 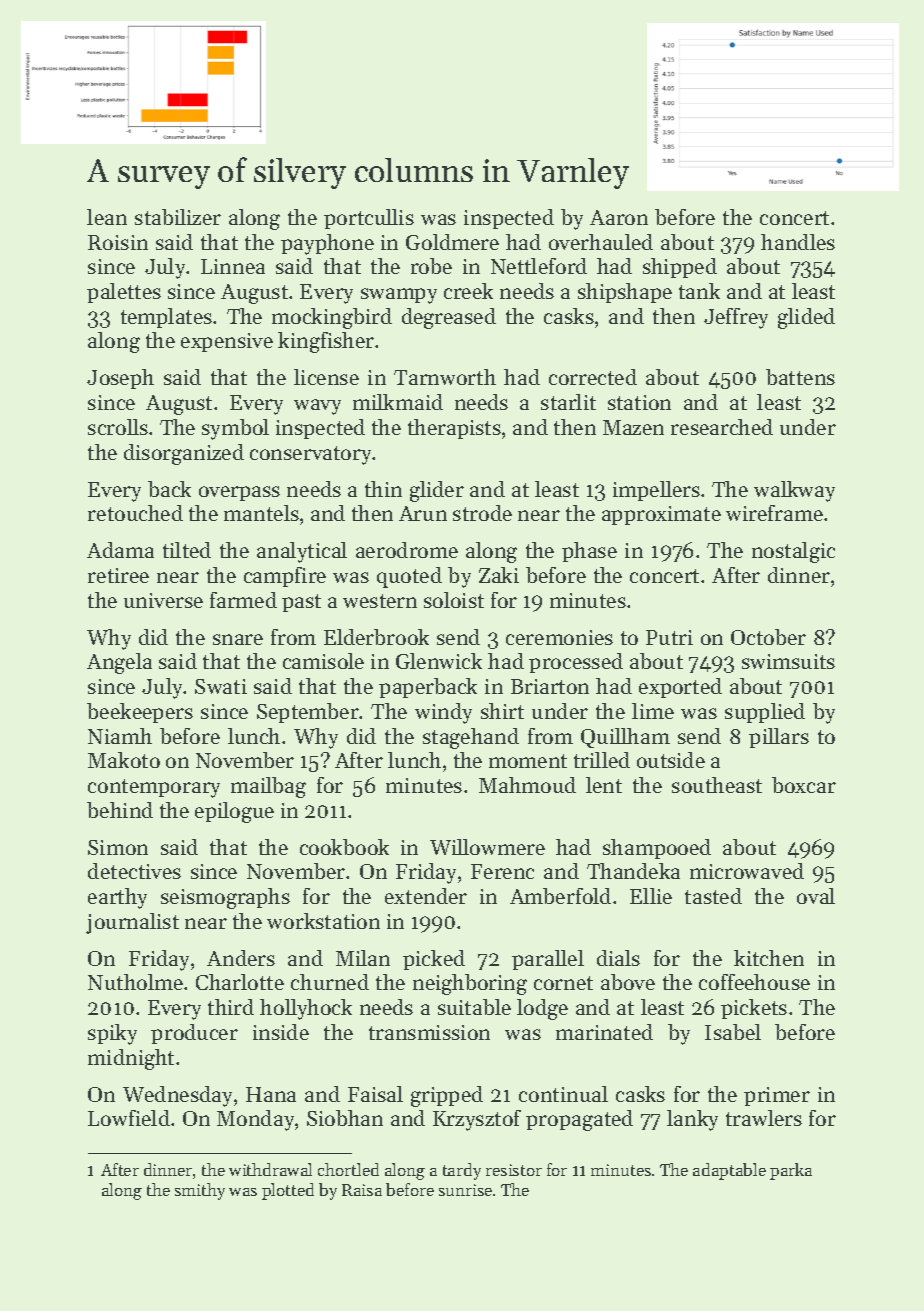 What do you see at coordinates (227, 342) in the image?
I see `expensive` at bounding box center [227, 342].
